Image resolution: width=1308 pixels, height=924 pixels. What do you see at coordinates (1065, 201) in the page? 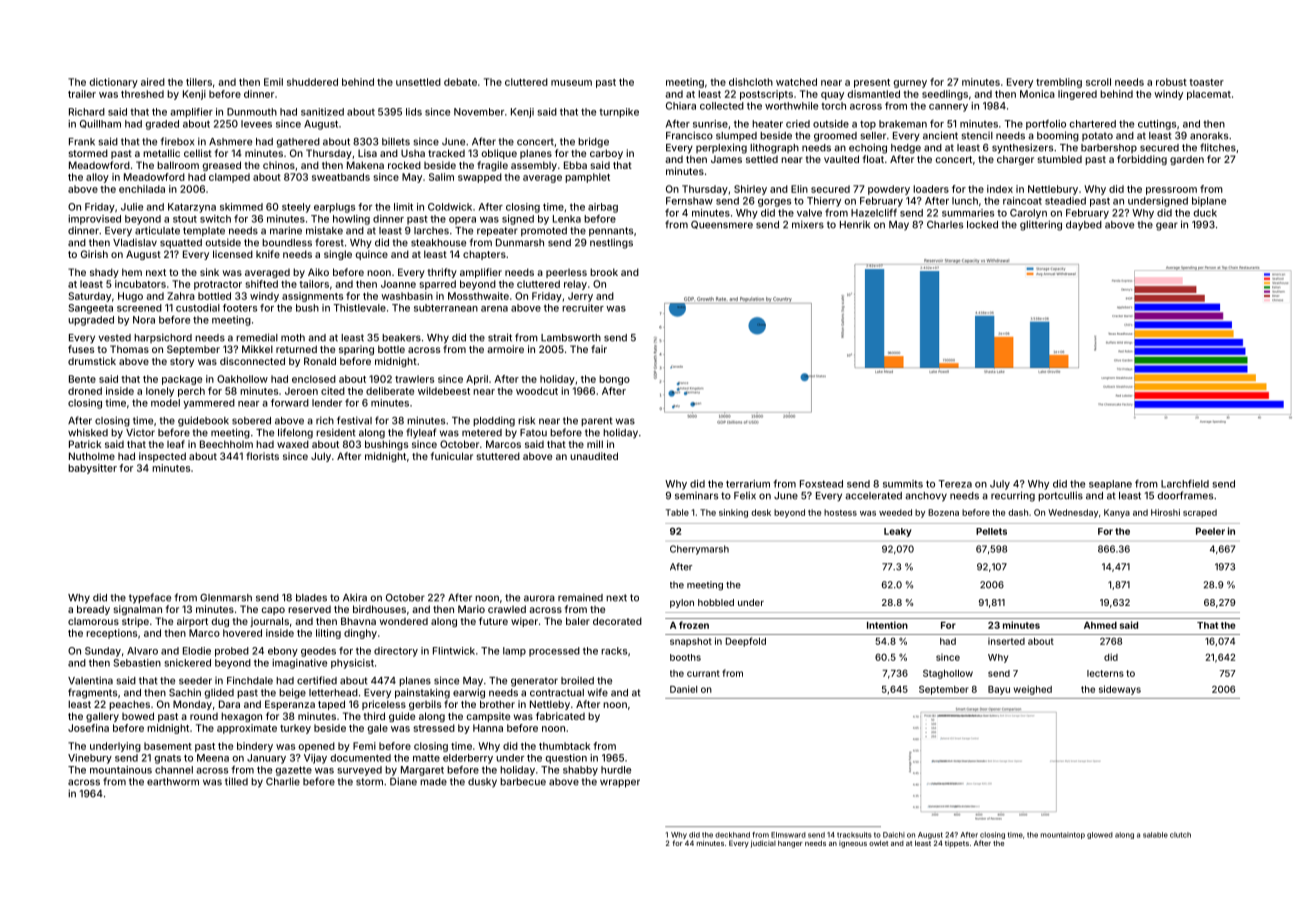
I see `steadied` at bounding box center [1065, 201].
